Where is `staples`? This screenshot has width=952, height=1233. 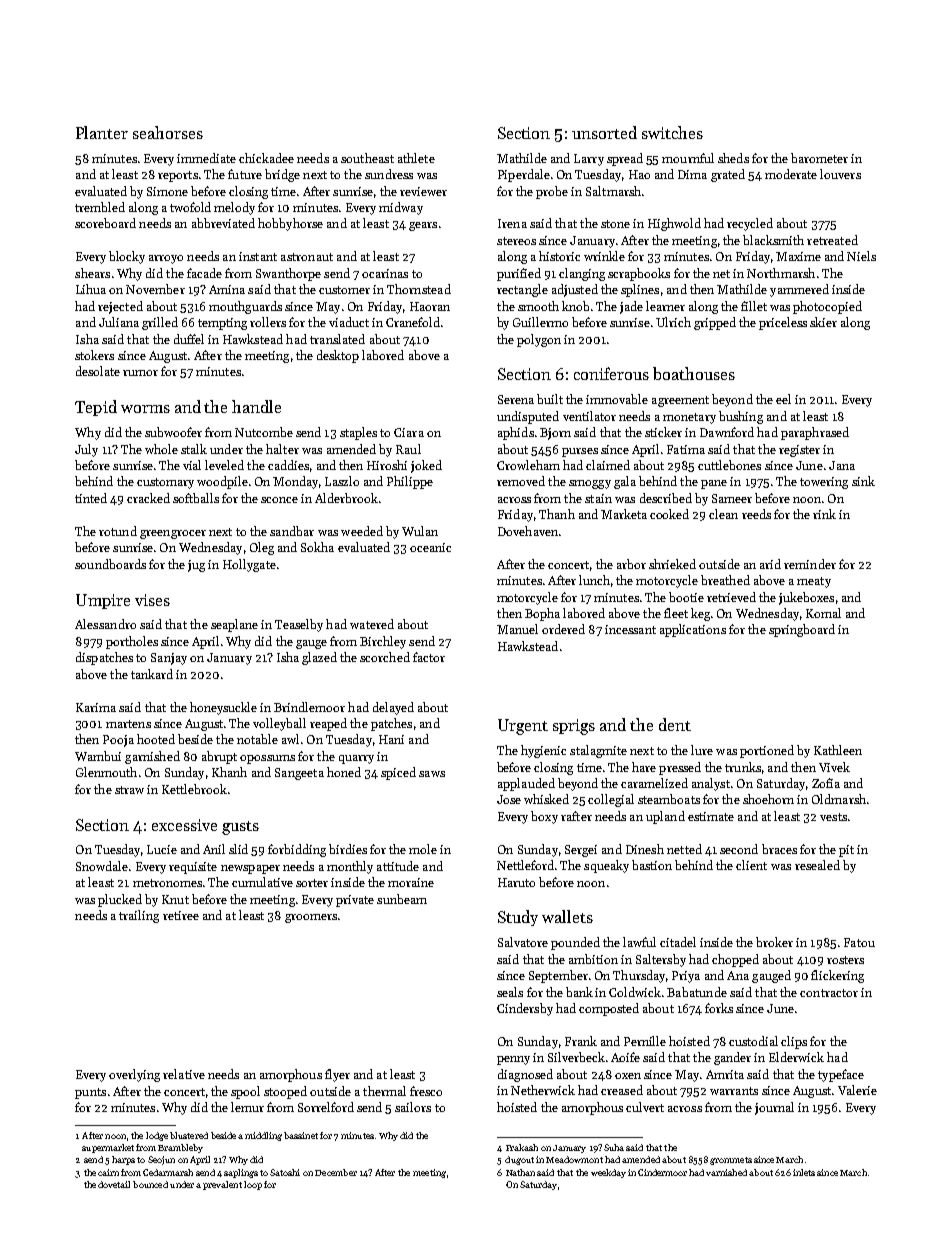
staples is located at coordinates (358, 433).
